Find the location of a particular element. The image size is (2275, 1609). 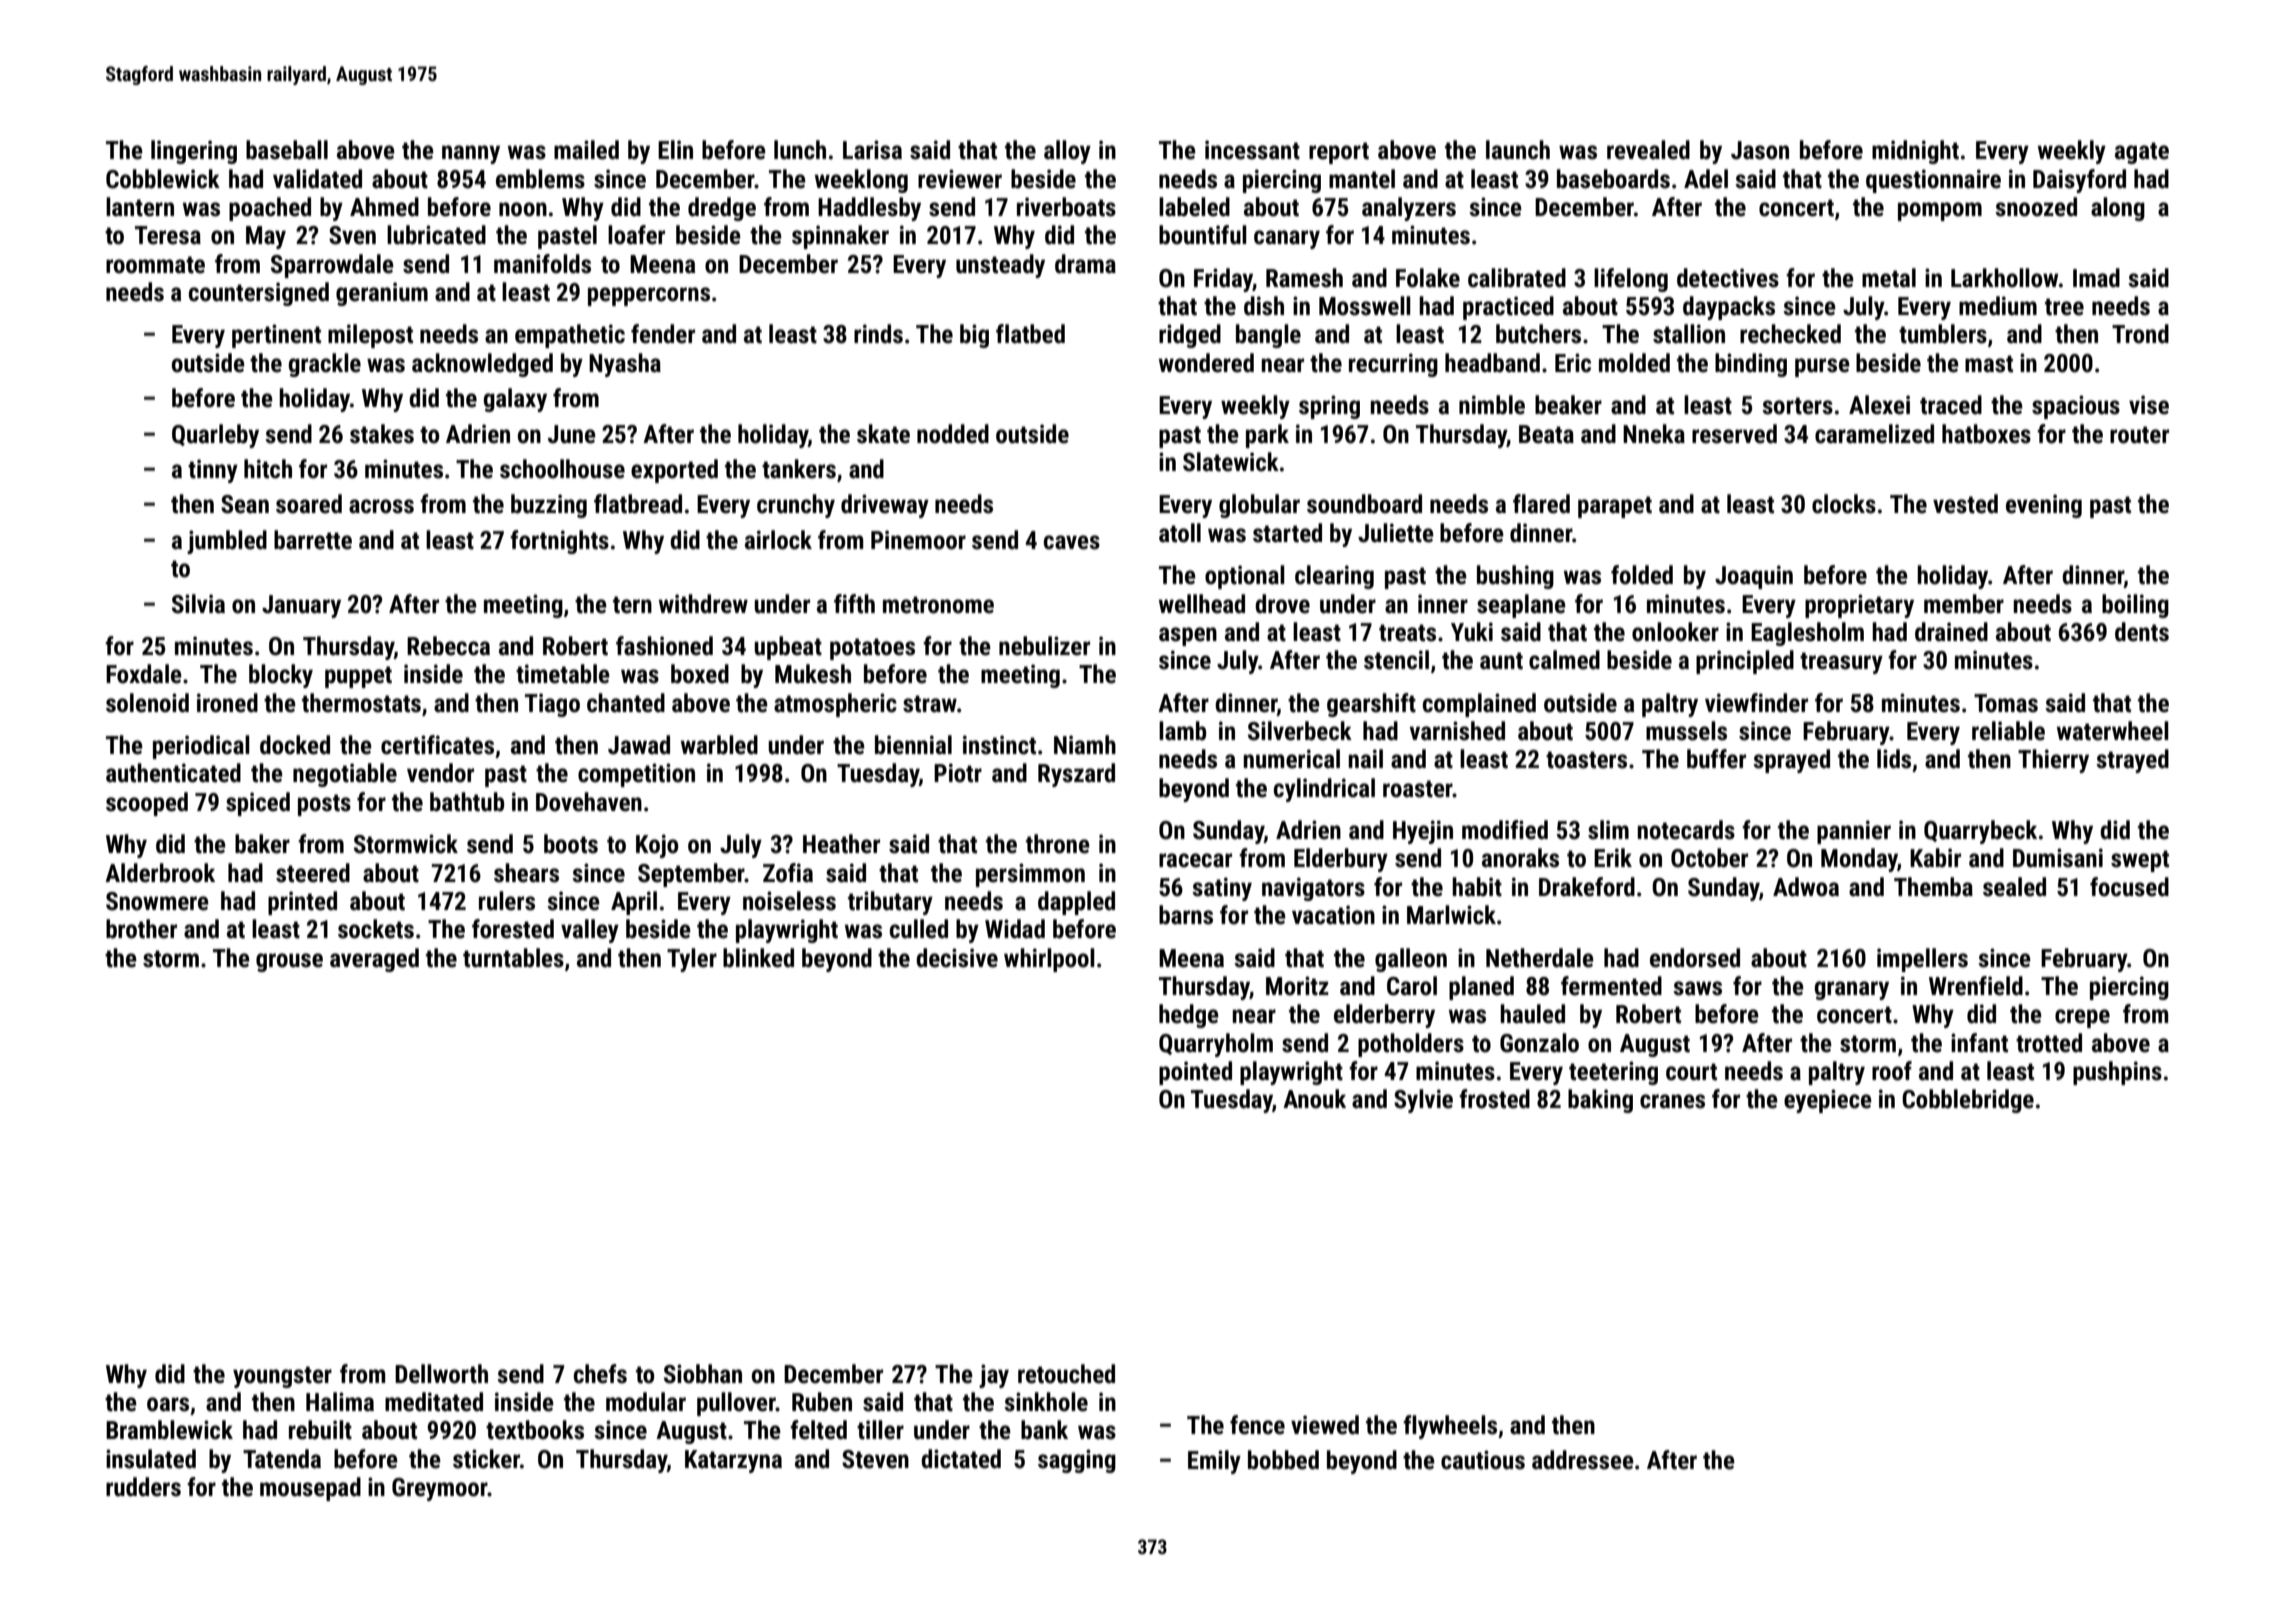

sorters is located at coordinates (1797, 406).
